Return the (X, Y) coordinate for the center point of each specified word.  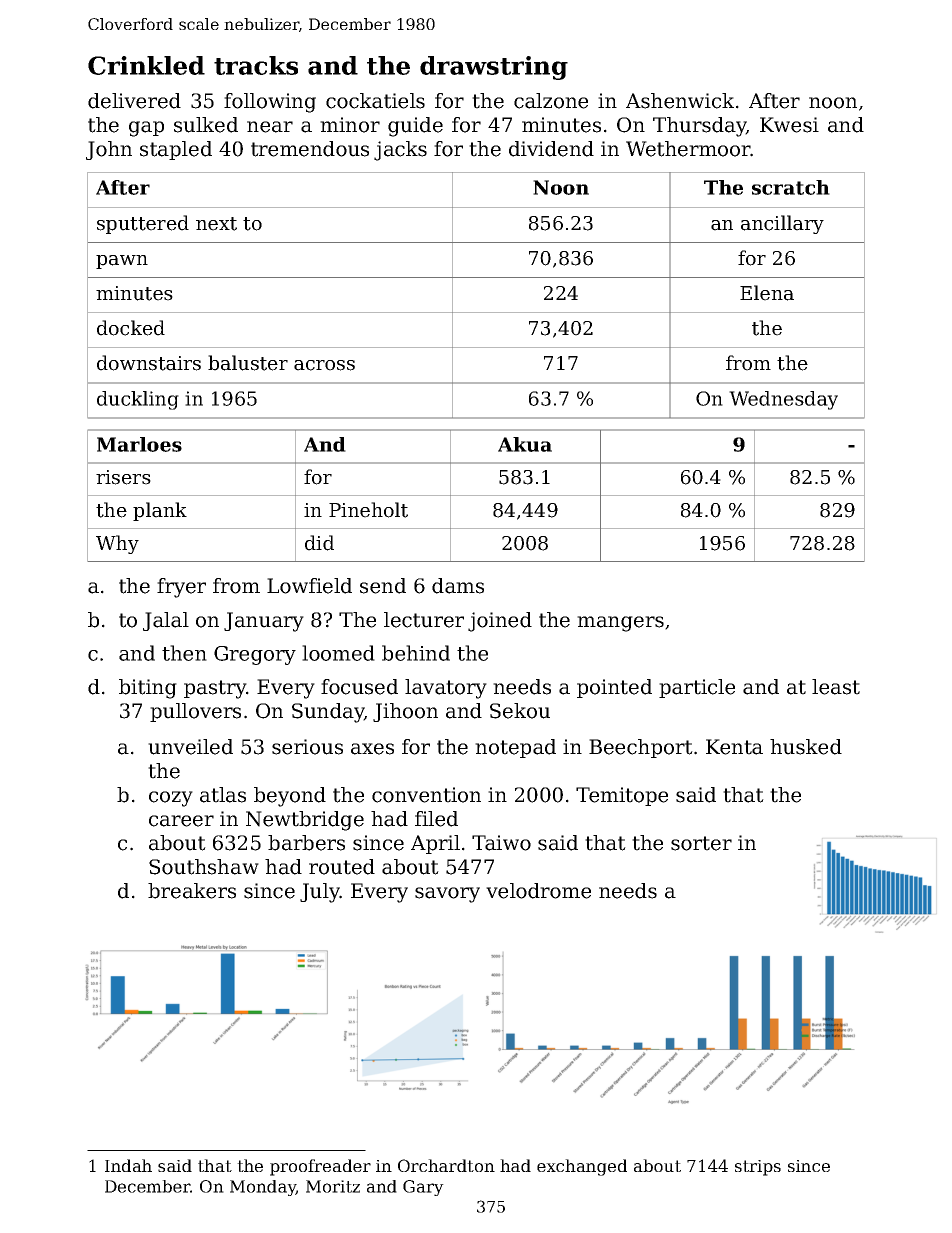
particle (697, 688)
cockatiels (375, 101)
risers (123, 477)
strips (758, 1168)
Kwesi (789, 125)
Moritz (333, 1186)
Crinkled (146, 65)
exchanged (582, 1167)
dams (458, 586)
